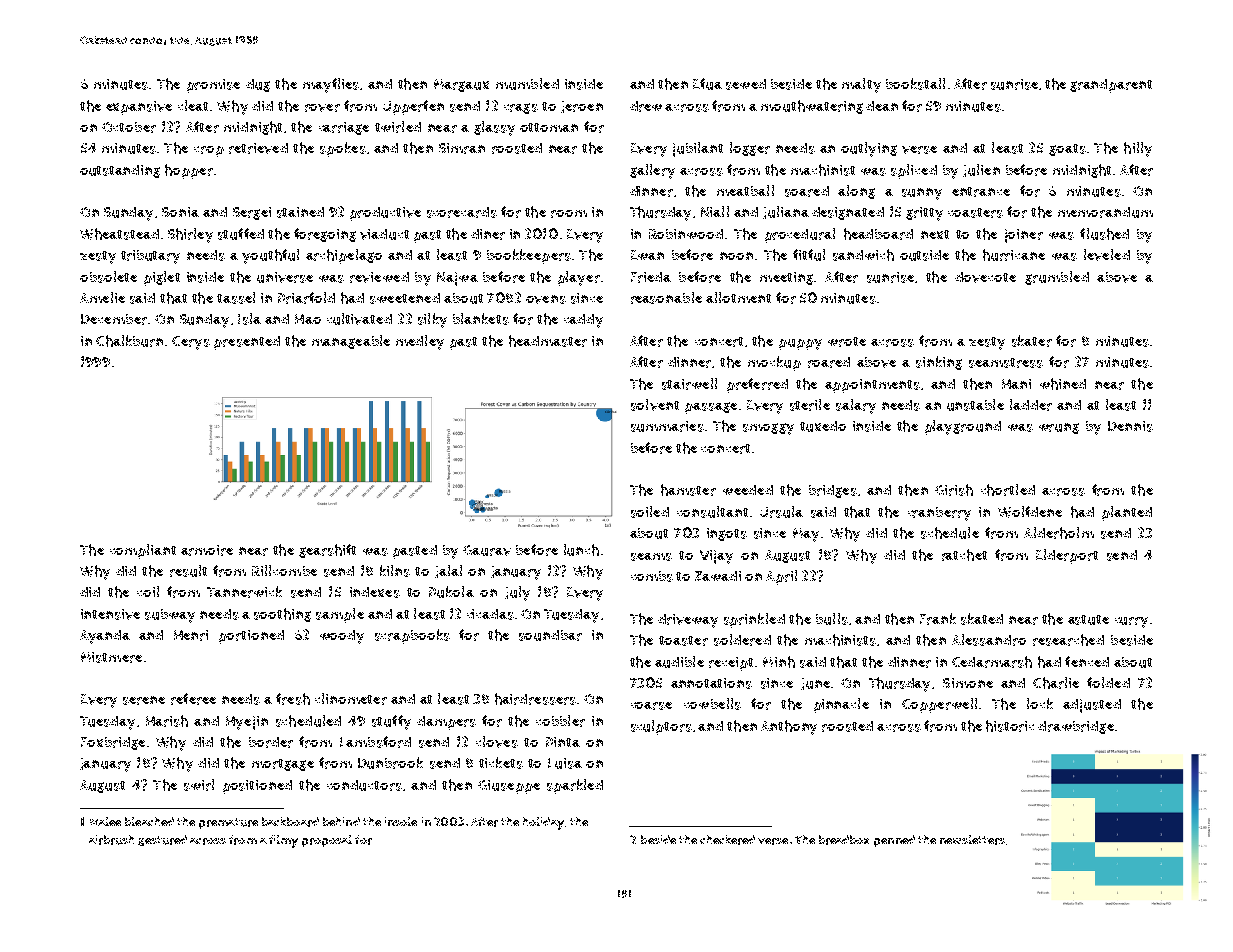  What do you see at coordinates (689, 384) in the document?
I see `stairwell` at bounding box center [689, 384].
